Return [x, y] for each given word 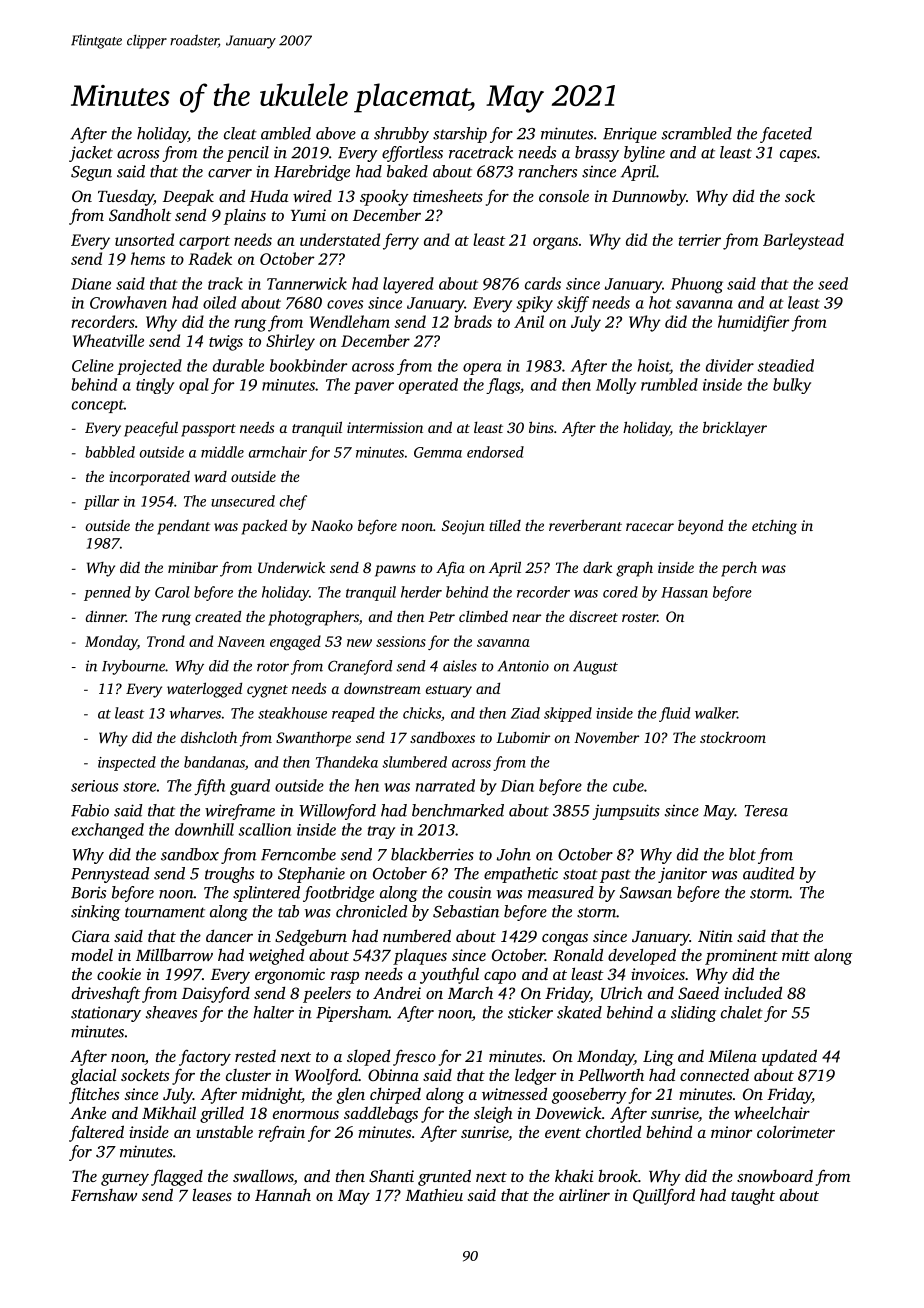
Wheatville [108, 340]
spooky [384, 197]
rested [255, 1056]
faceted [786, 135]
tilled [505, 525]
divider [730, 365]
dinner [106, 616]
